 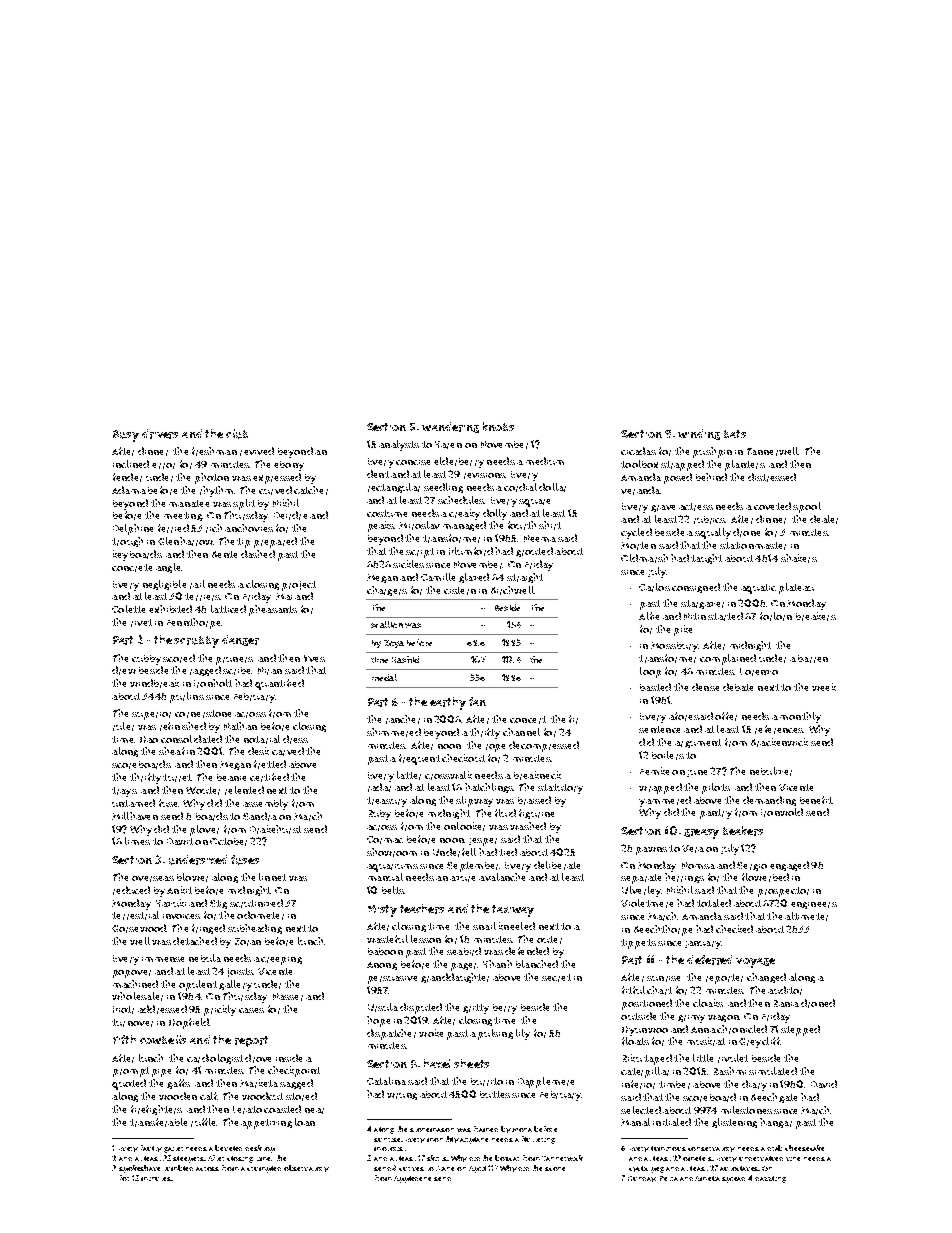 I want to click on winding, so click(x=699, y=434).
